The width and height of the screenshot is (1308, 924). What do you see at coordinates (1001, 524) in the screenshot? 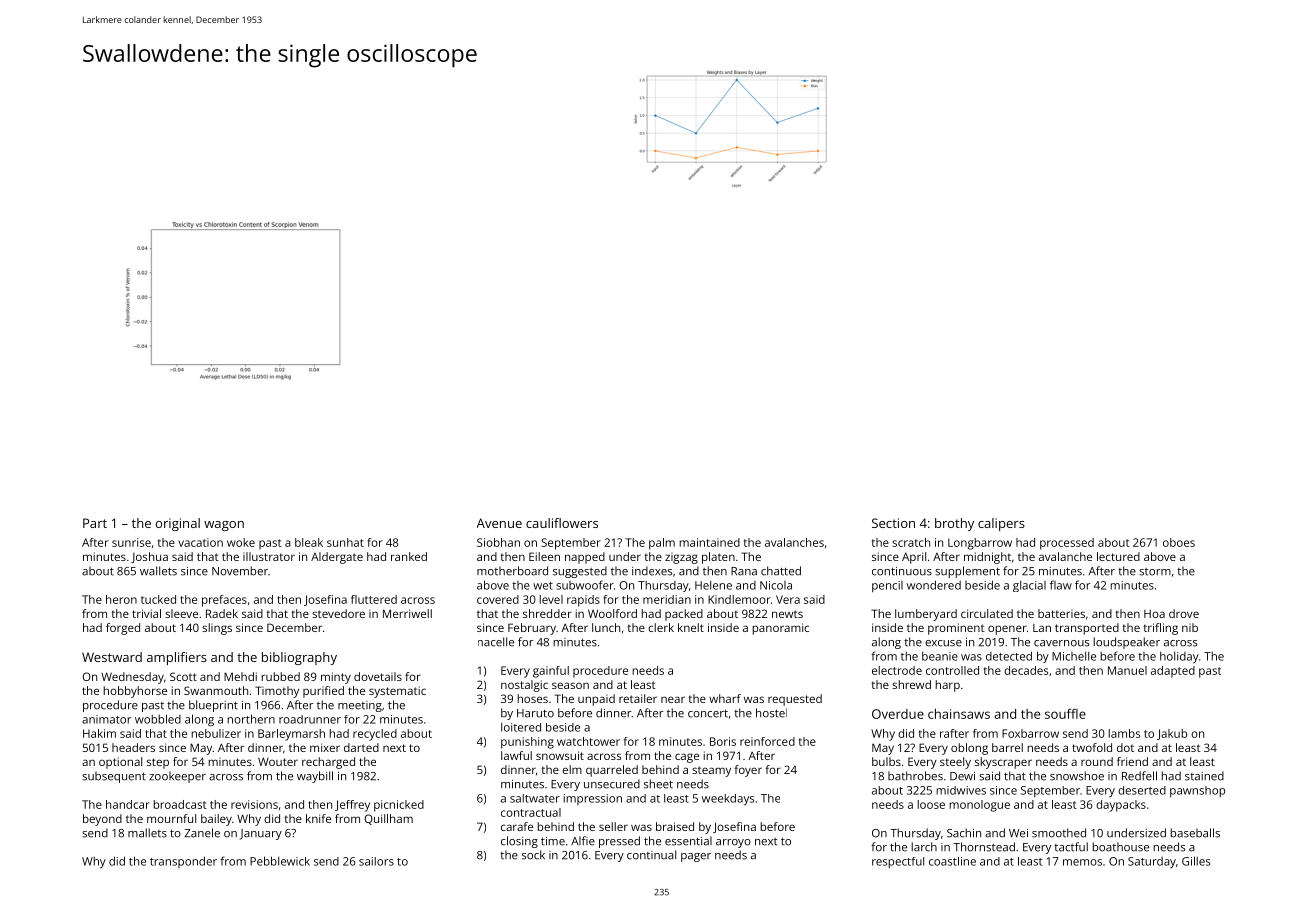
I see `calipers` at bounding box center [1001, 524].
